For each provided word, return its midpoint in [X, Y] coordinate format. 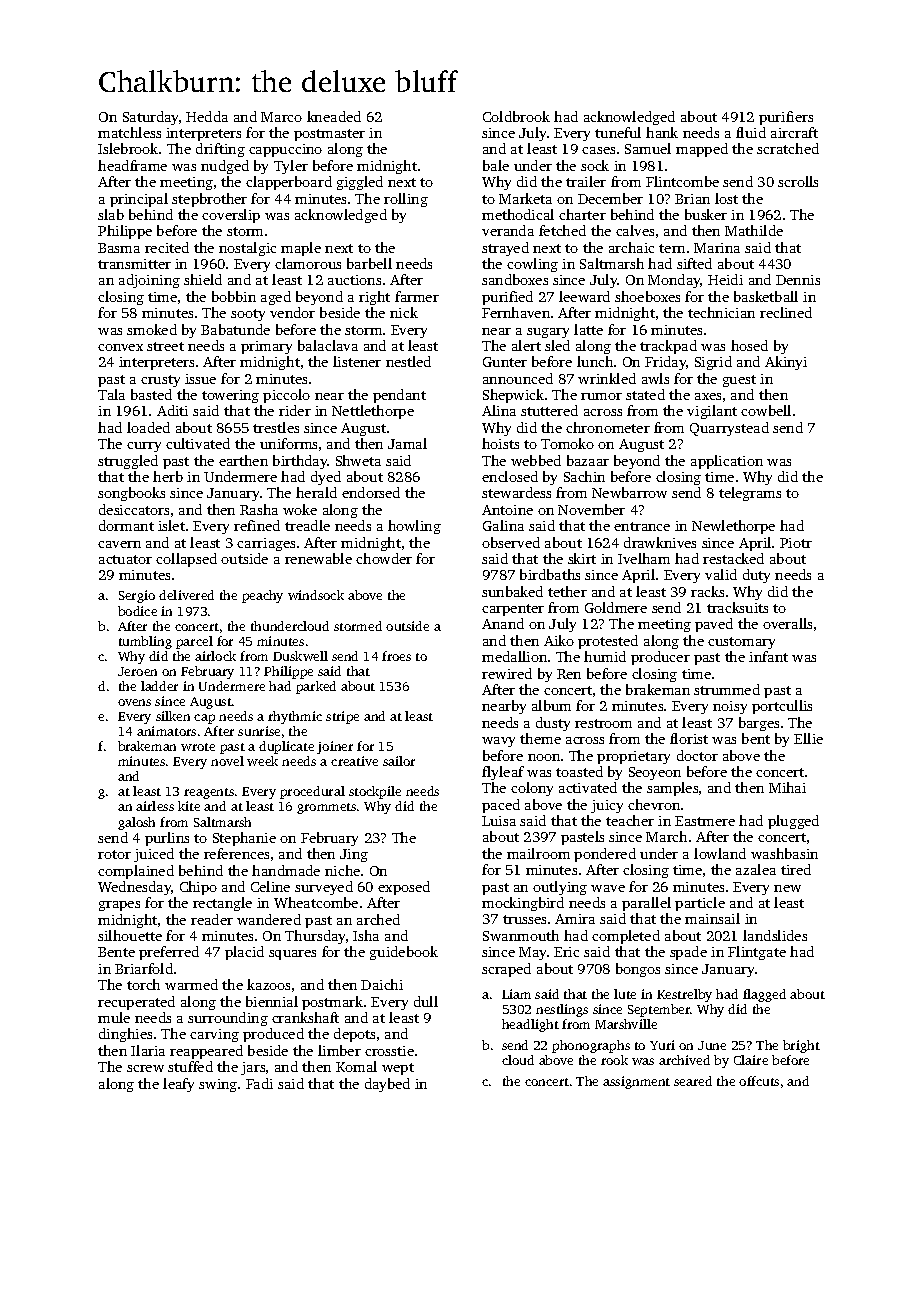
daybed [387, 1085]
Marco [281, 117]
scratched [788, 148]
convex [120, 347]
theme [540, 738]
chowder [384, 558]
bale [496, 165]
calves [635, 230]
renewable [318, 558]
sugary [548, 333]
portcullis [782, 707]
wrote [198, 747]
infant [768, 656]
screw [145, 1068]
